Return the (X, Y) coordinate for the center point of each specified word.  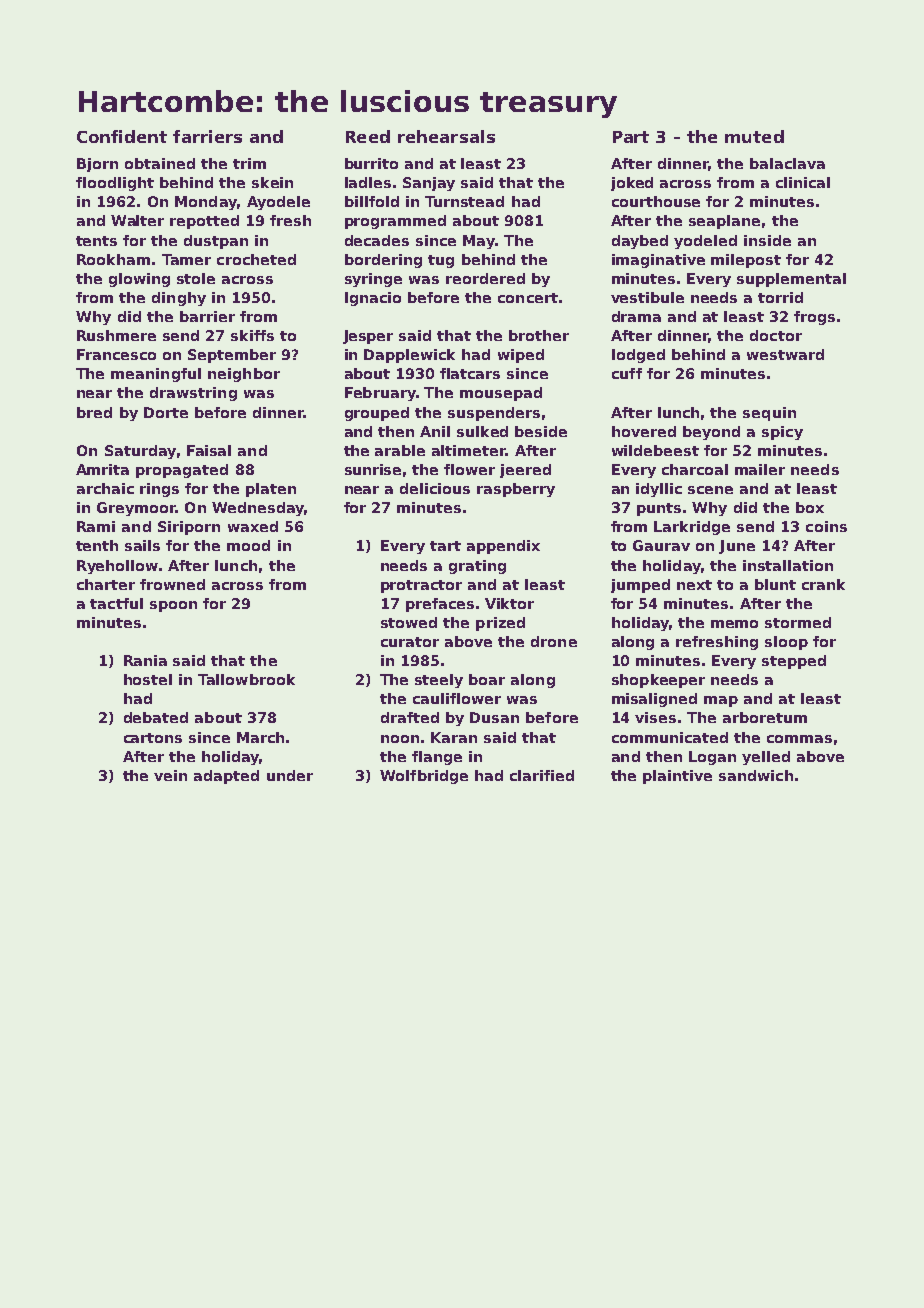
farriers (207, 136)
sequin (769, 414)
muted (754, 136)
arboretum (765, 717)
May (479, 242)
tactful (116, 603)
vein (170, 775)
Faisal (209, 450)
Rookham (113, 259)
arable (400, 450)
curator (410, 642)
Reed (368, 136)
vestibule (647, 297)
